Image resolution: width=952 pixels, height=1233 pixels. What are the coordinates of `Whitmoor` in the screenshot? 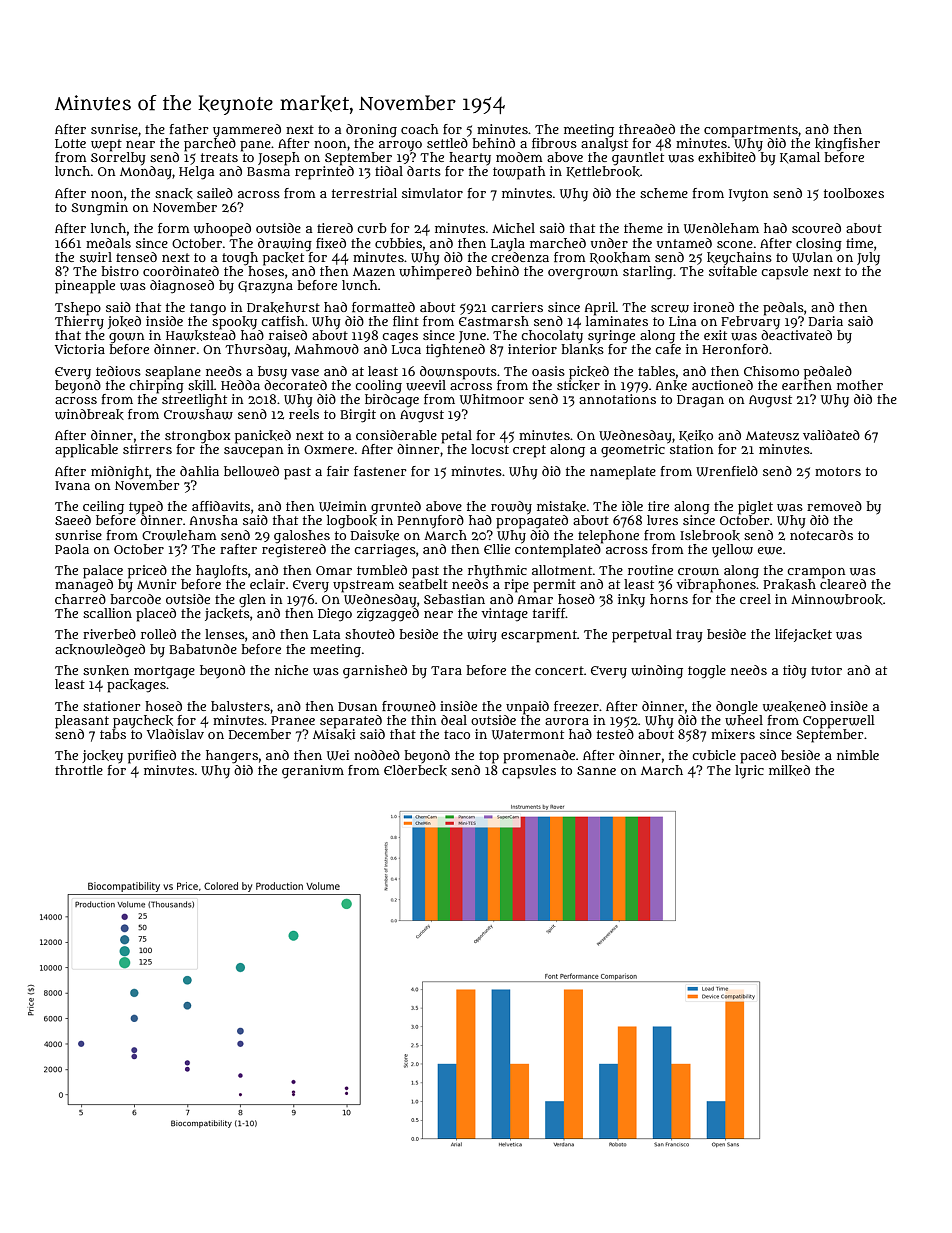 It's located at (492, 399).
